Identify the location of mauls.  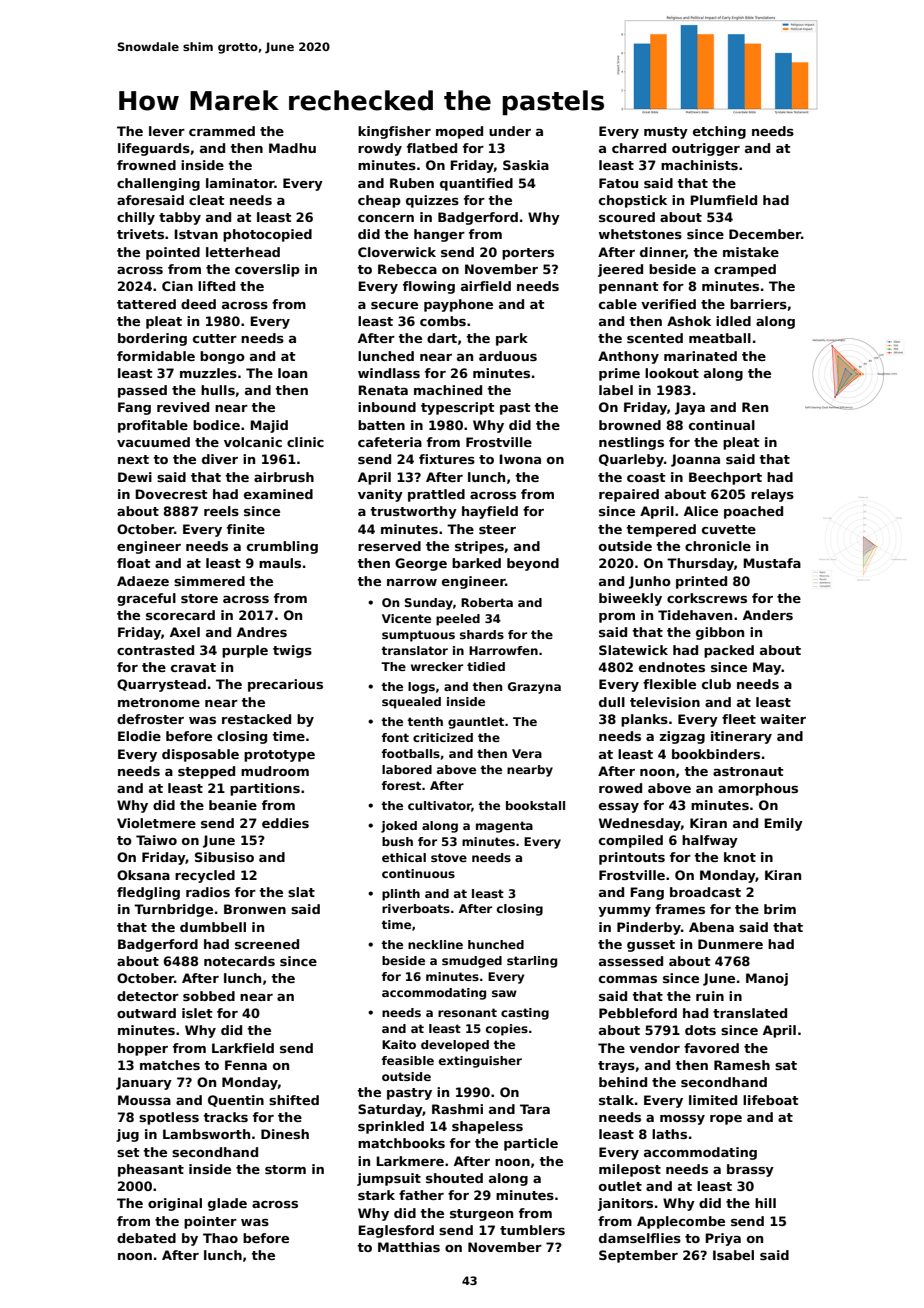
(280, 563).
